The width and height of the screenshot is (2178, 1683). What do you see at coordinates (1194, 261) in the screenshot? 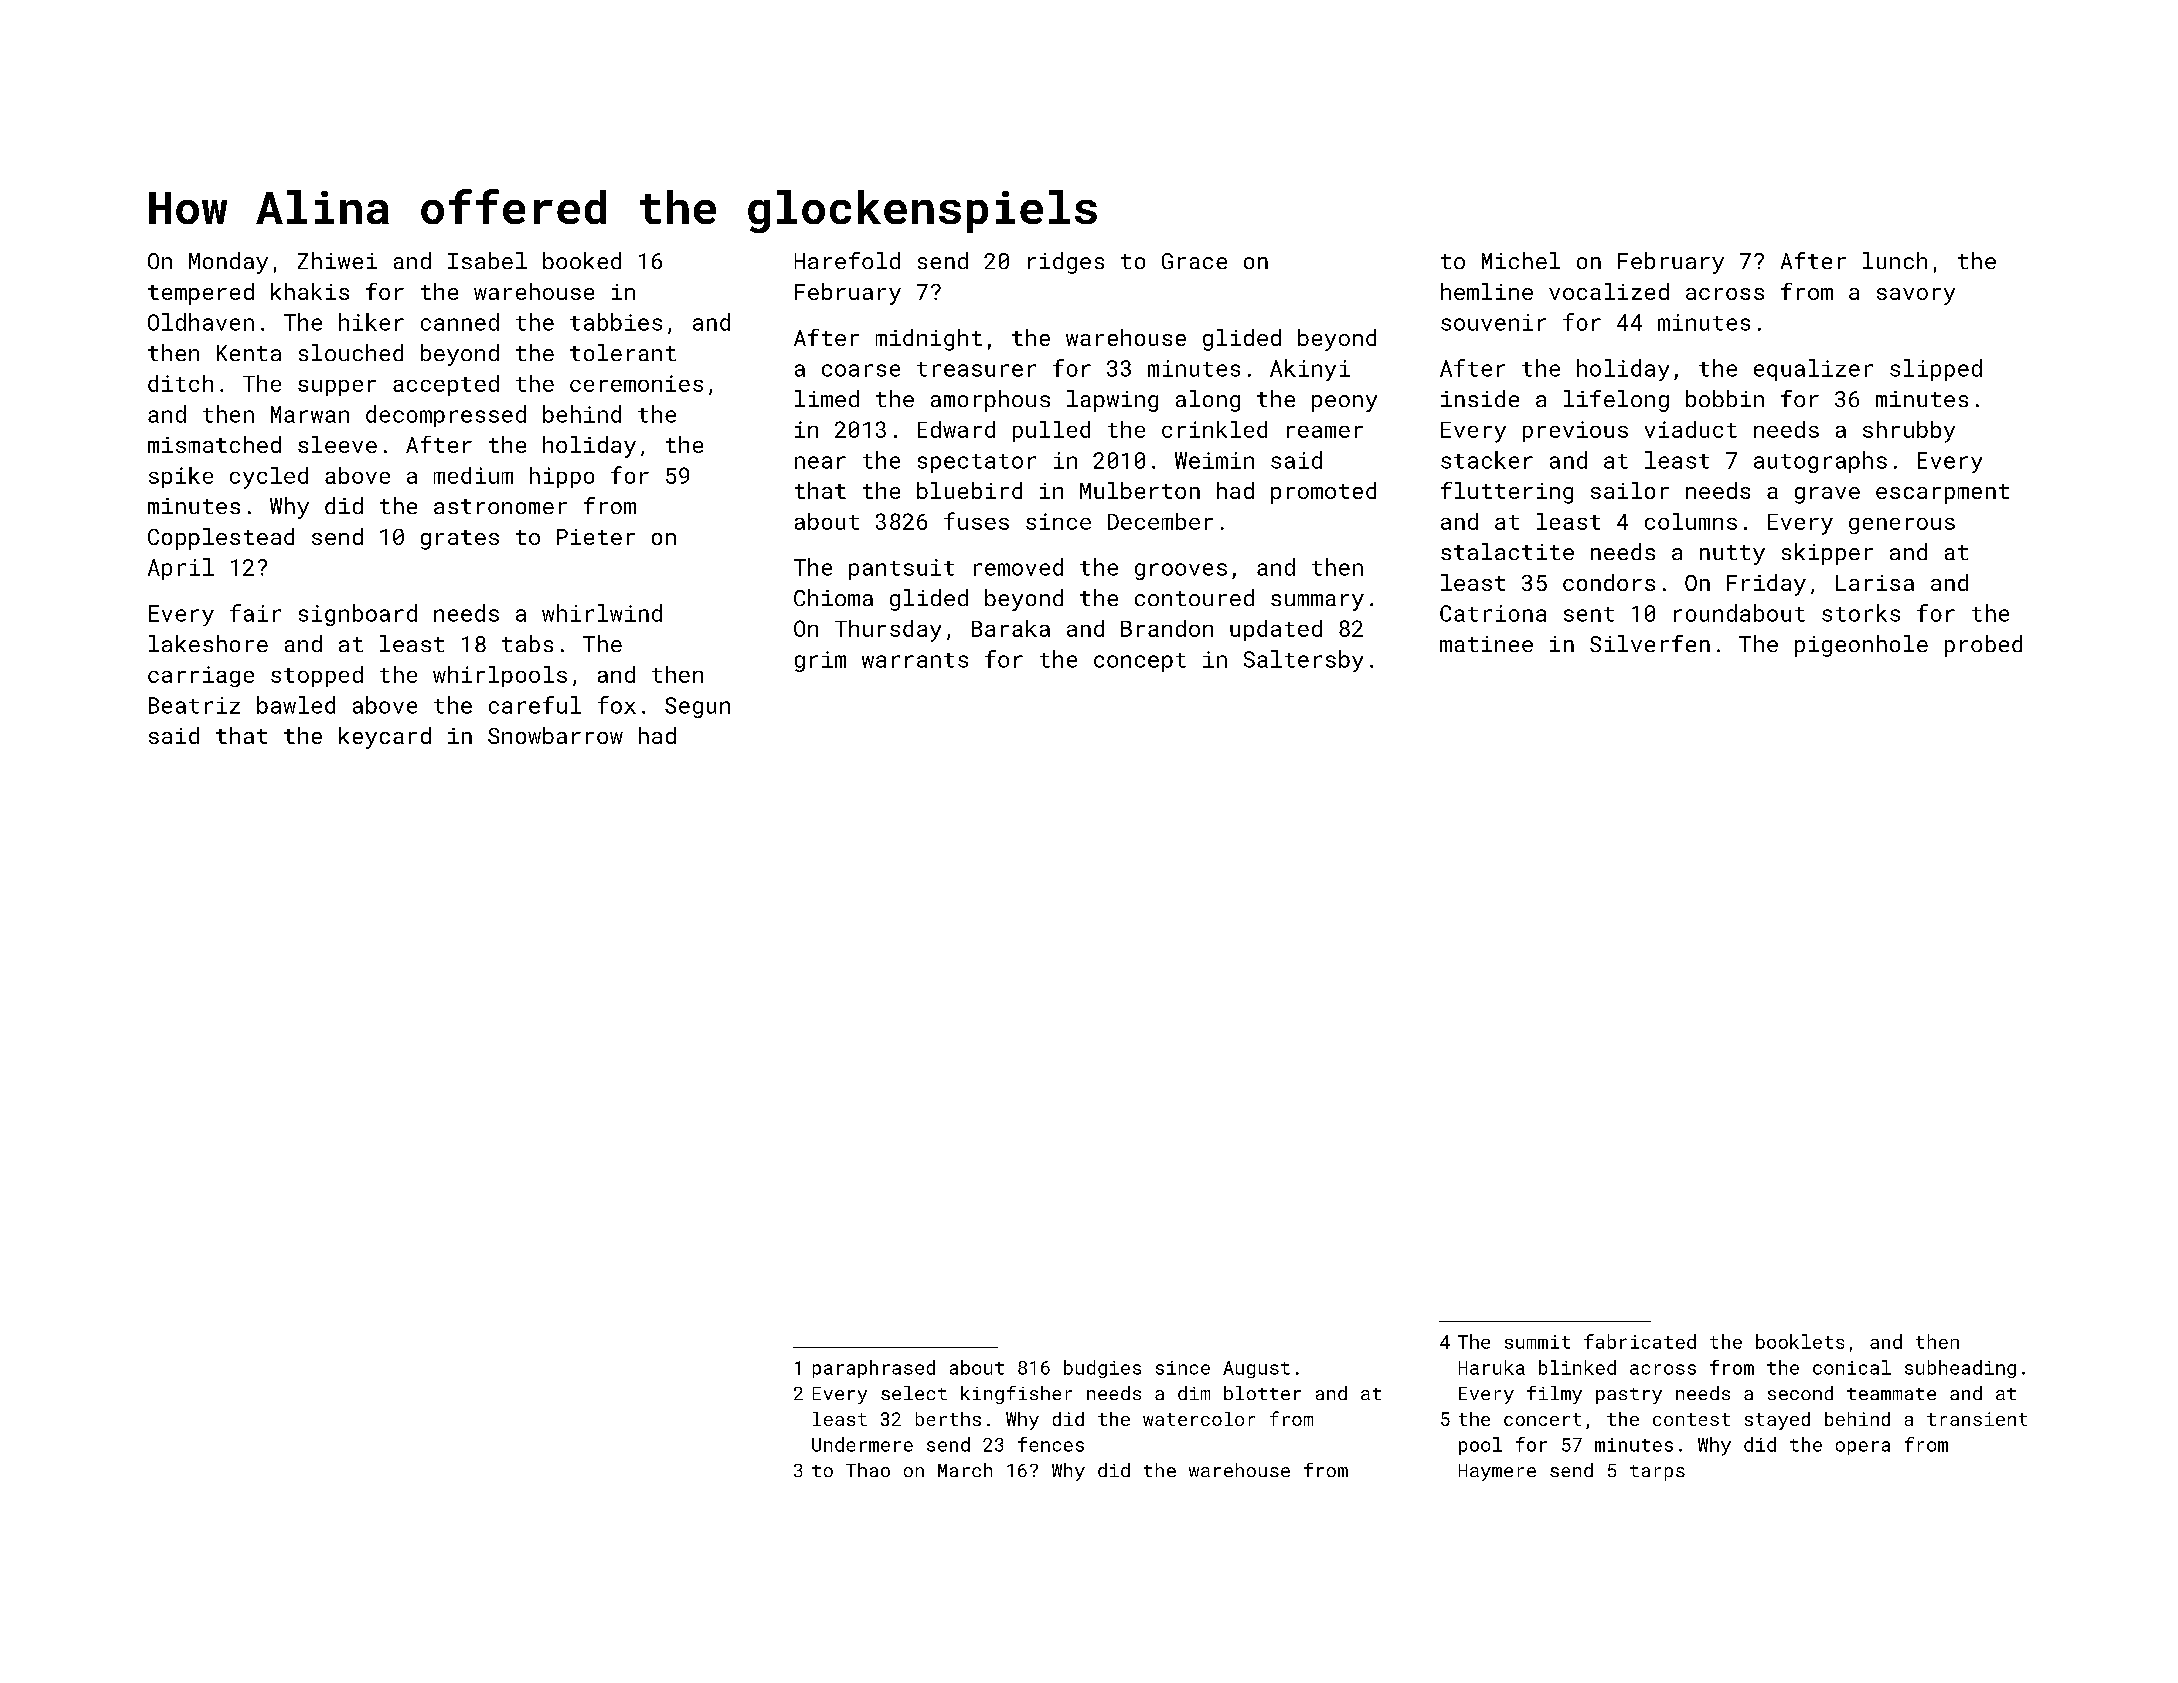
I see `Grace` at bounding box center [1194, 261].
